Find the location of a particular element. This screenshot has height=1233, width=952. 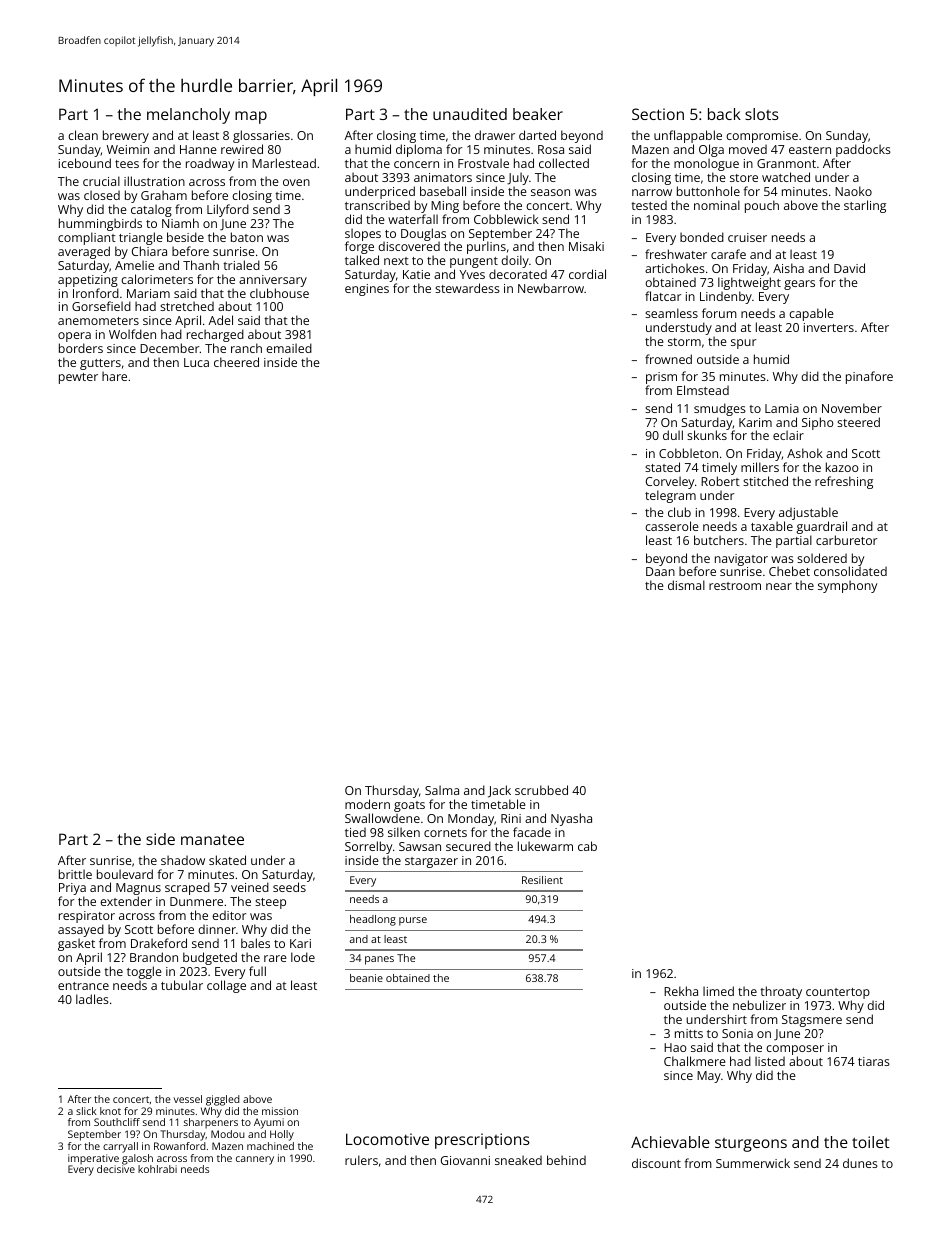

cab is located at coordinates (587, 846).
